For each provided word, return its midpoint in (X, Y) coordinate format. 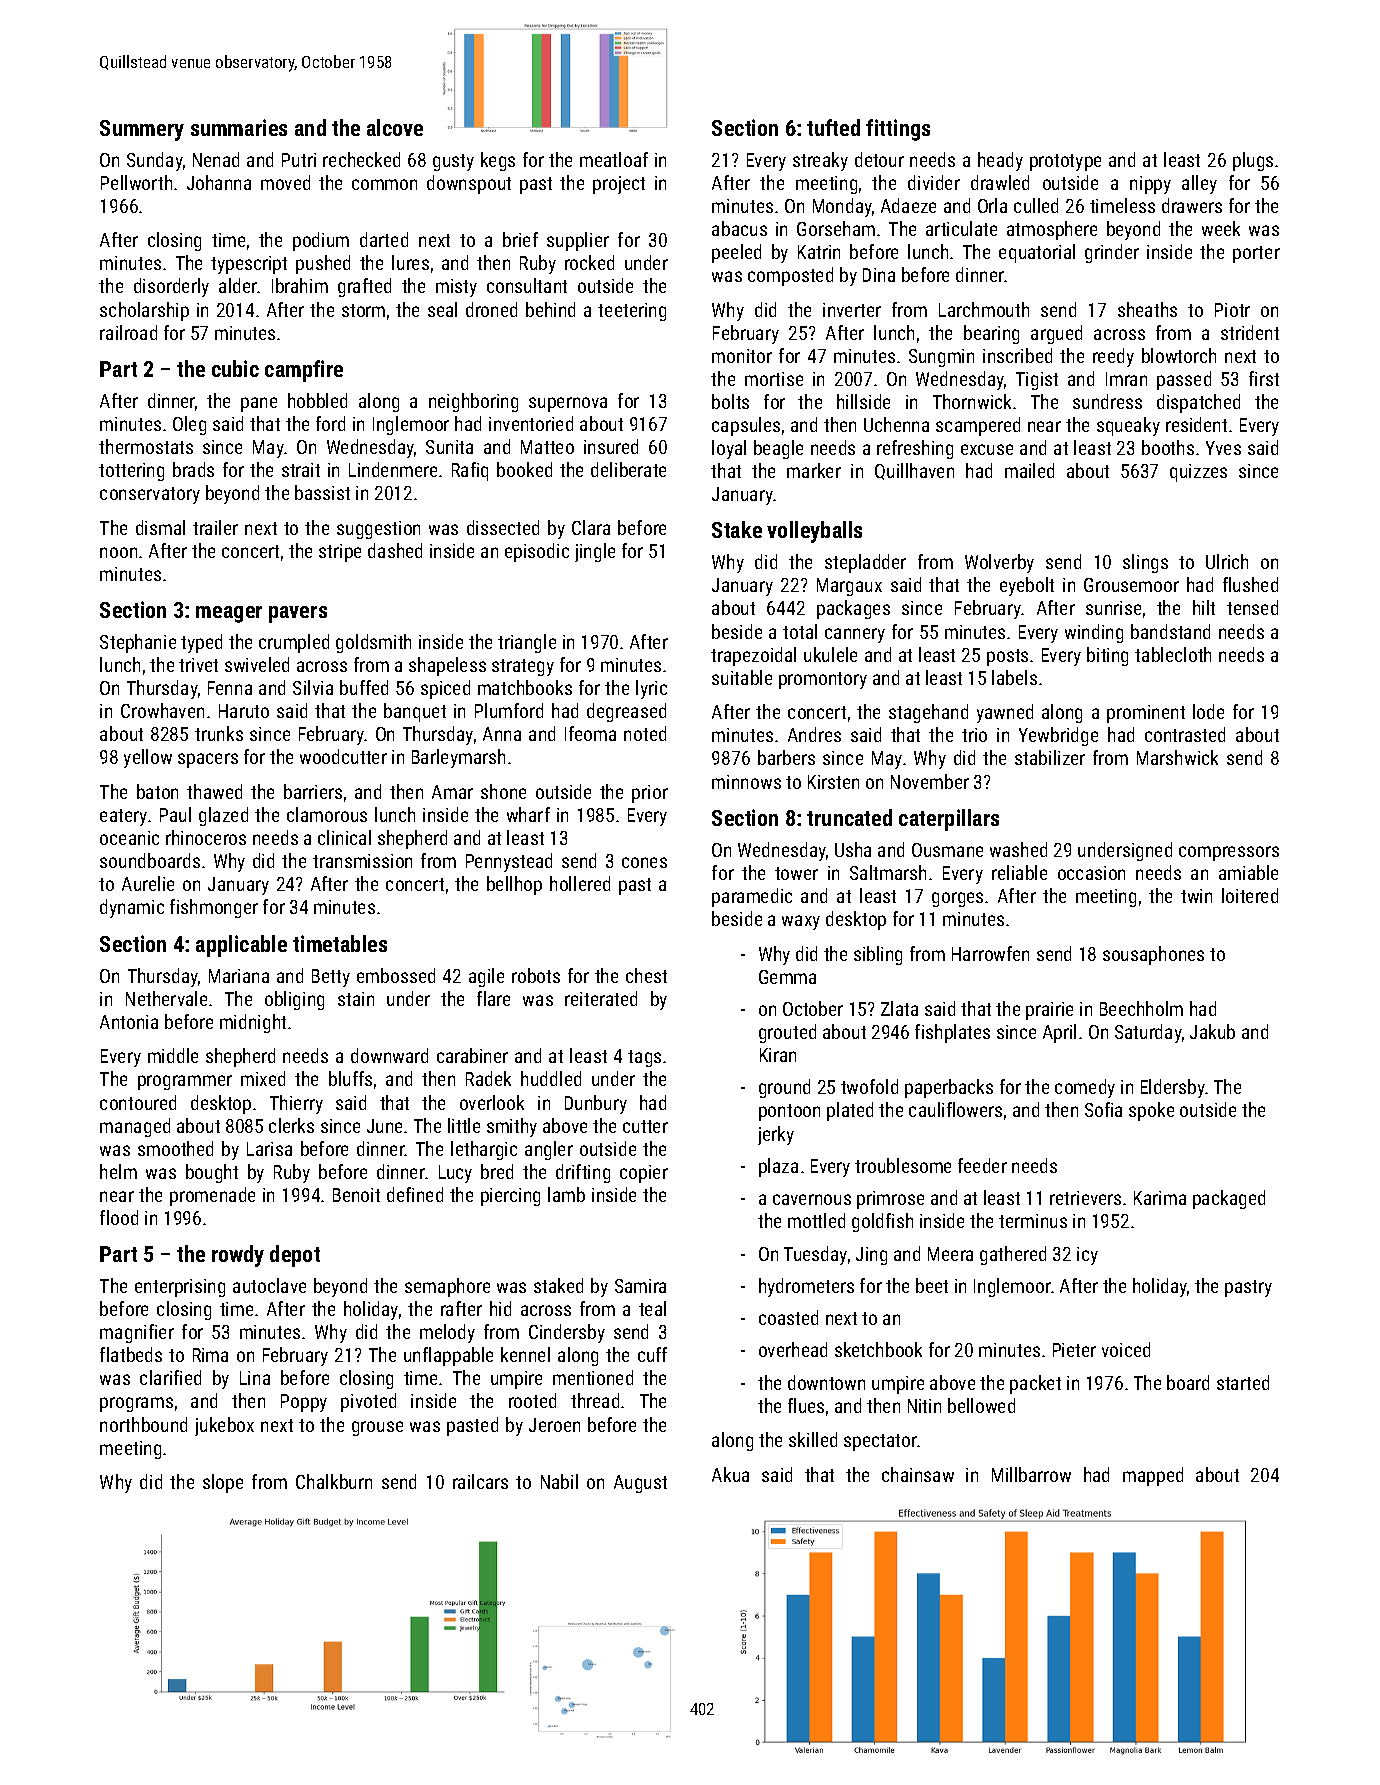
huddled (551, 1078)
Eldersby (1173, 1088)
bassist (322, 492)
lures (410, 262)
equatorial (1037, 253)
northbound (143, 1424)
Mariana (239, 976)
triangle (527, 643)
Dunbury (596, 1104)
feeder (982, 1165)
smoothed (175, 1148)
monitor (742, 356)
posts (1007, 657)
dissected (503, 527)
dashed (395, 550)
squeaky (1128, 426)
